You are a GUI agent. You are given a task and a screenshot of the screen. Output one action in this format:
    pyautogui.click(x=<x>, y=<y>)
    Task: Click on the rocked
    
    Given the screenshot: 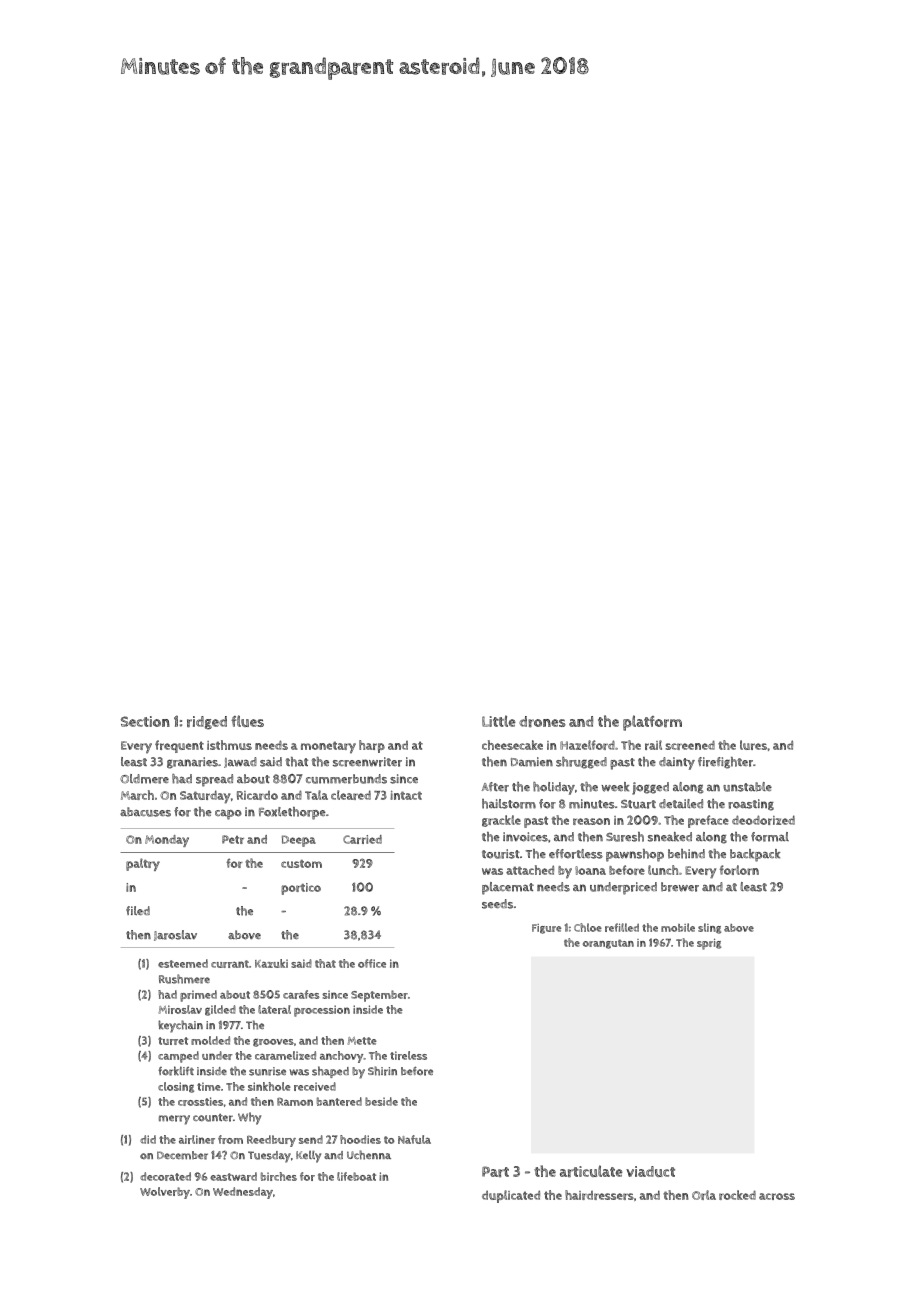 What is the action you would take?
    pyautogui.click(x=737, y=1195)
